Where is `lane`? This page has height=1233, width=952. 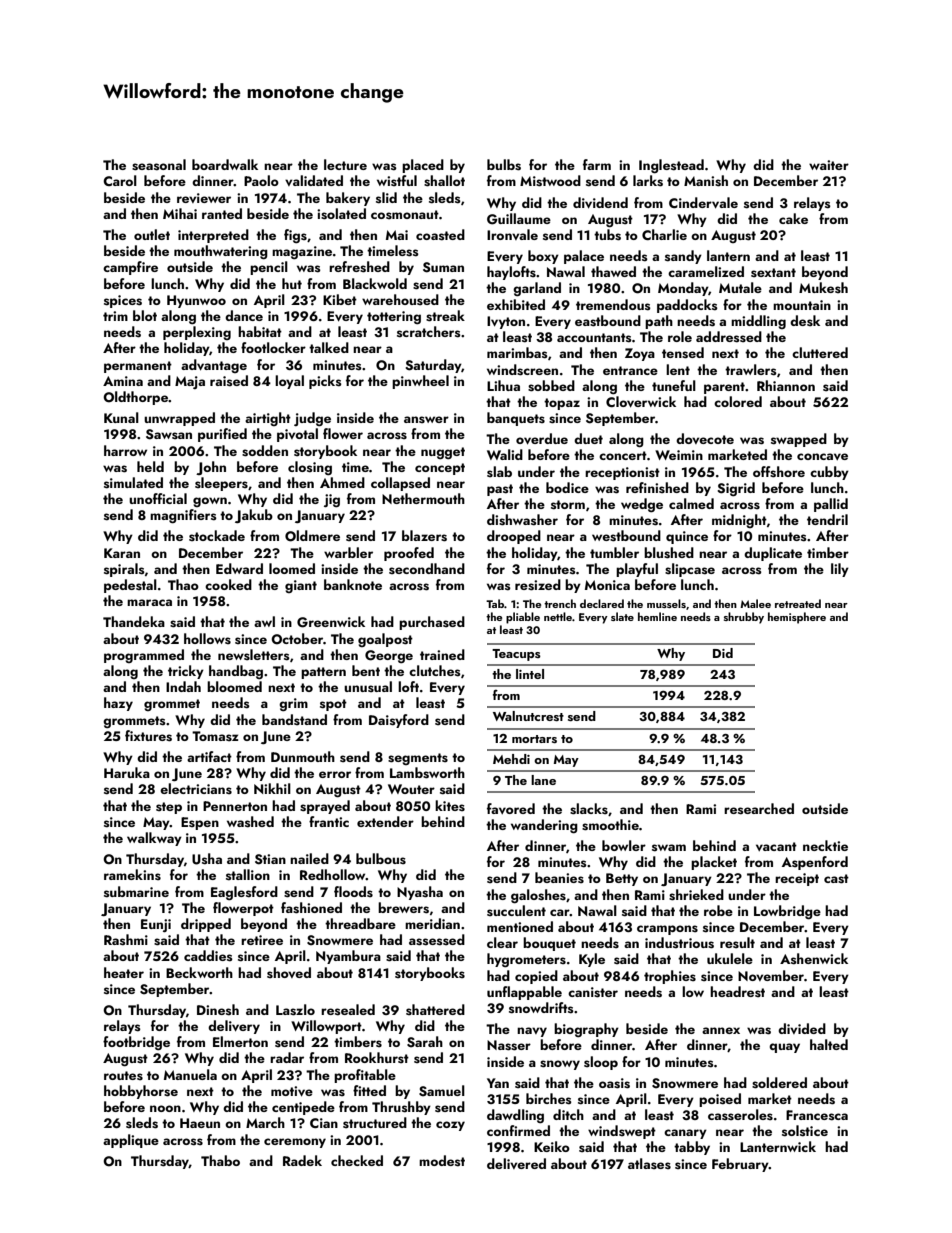
lane is located at coordinates (543, 780).
